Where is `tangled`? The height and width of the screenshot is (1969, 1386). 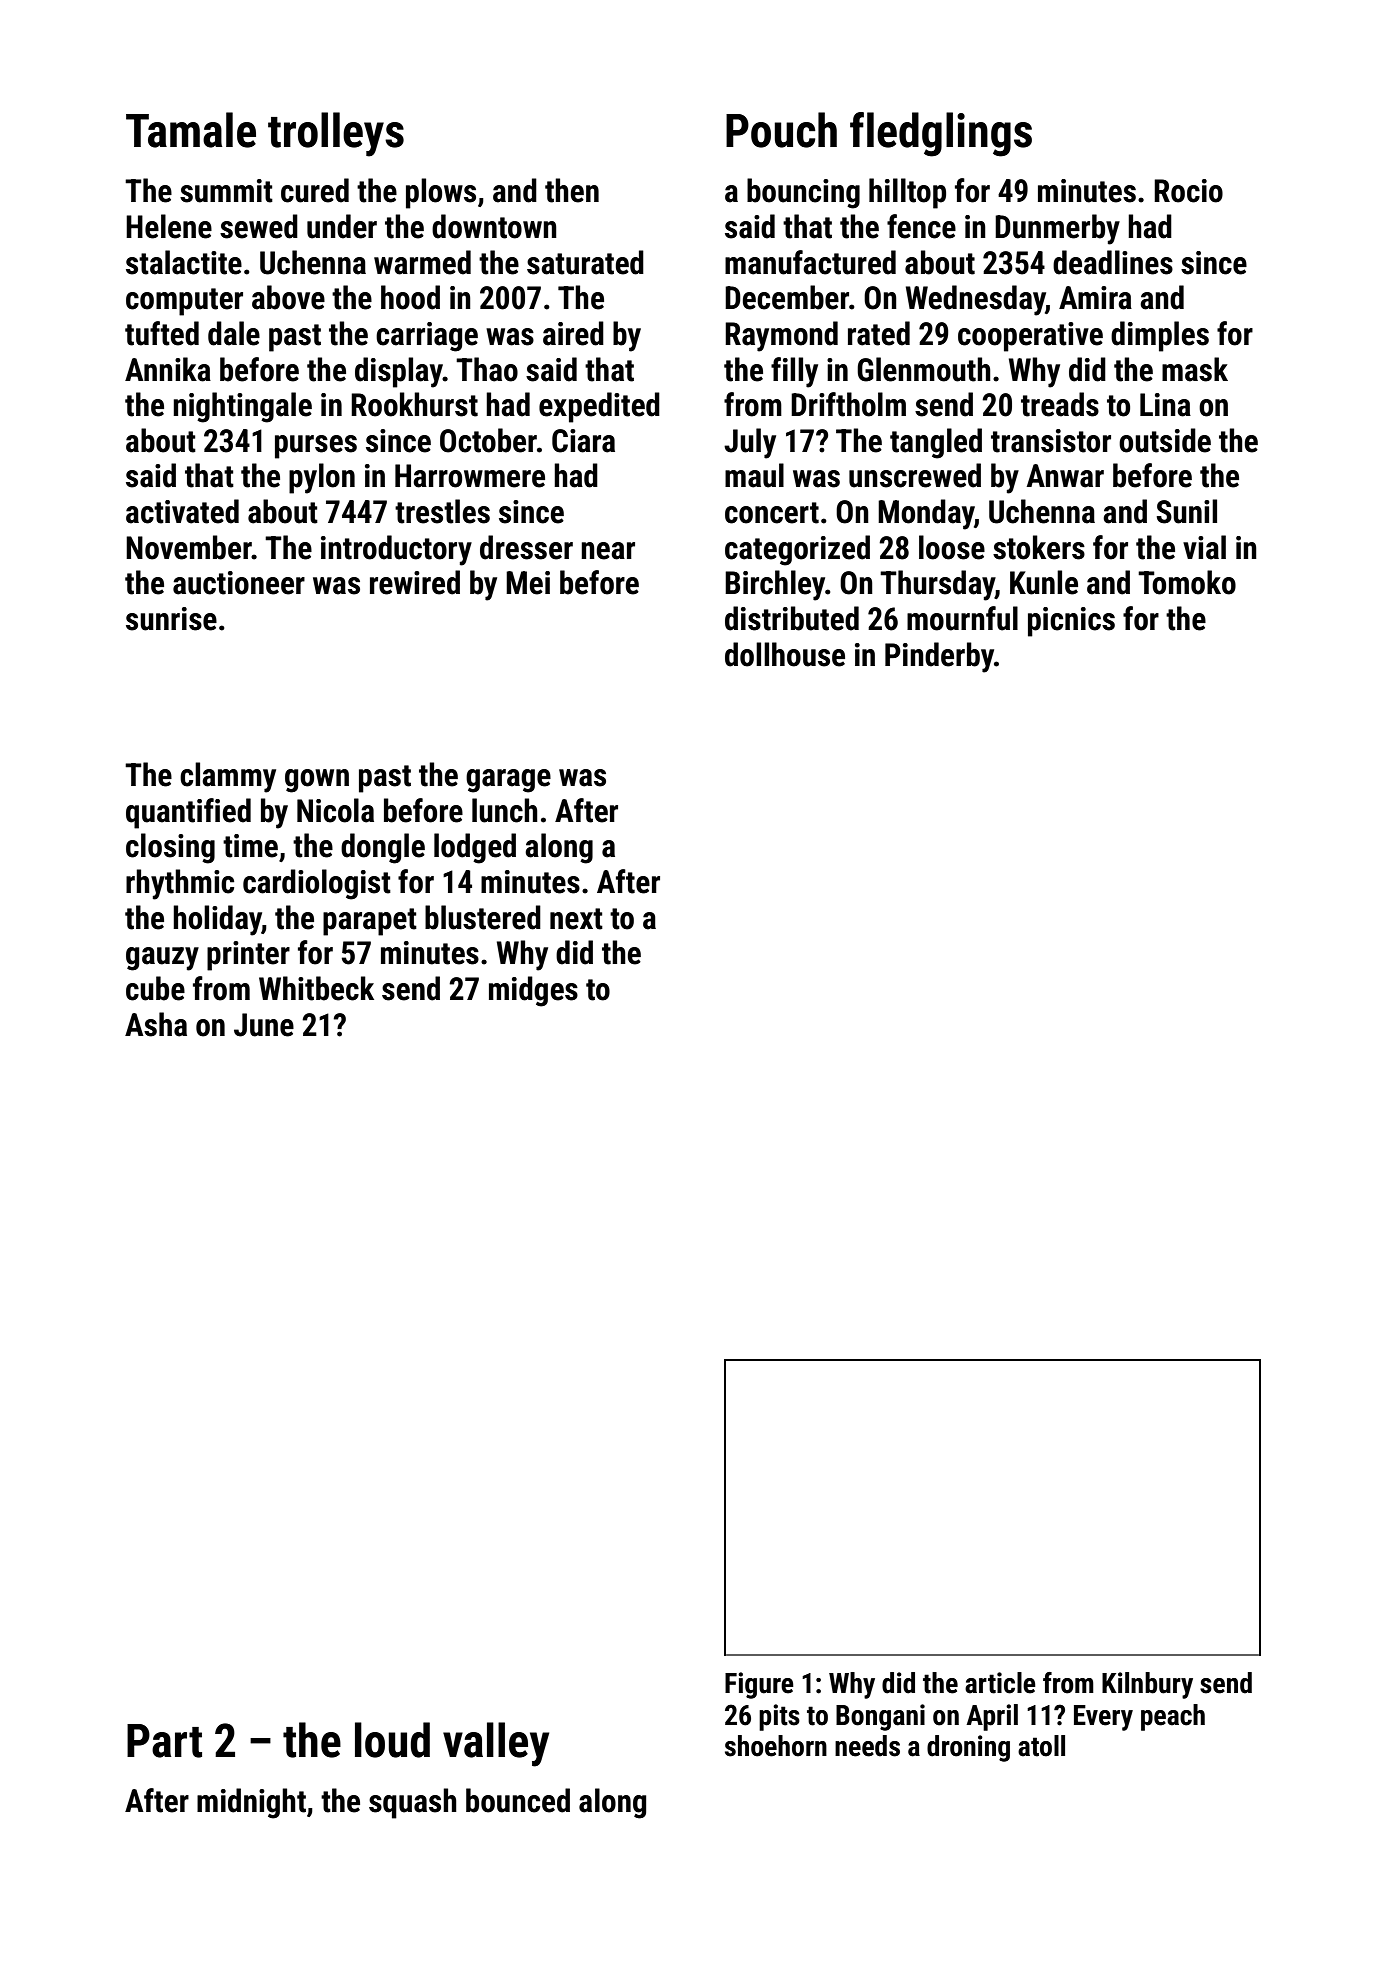 tangled is located at coordinates (936, 443).
